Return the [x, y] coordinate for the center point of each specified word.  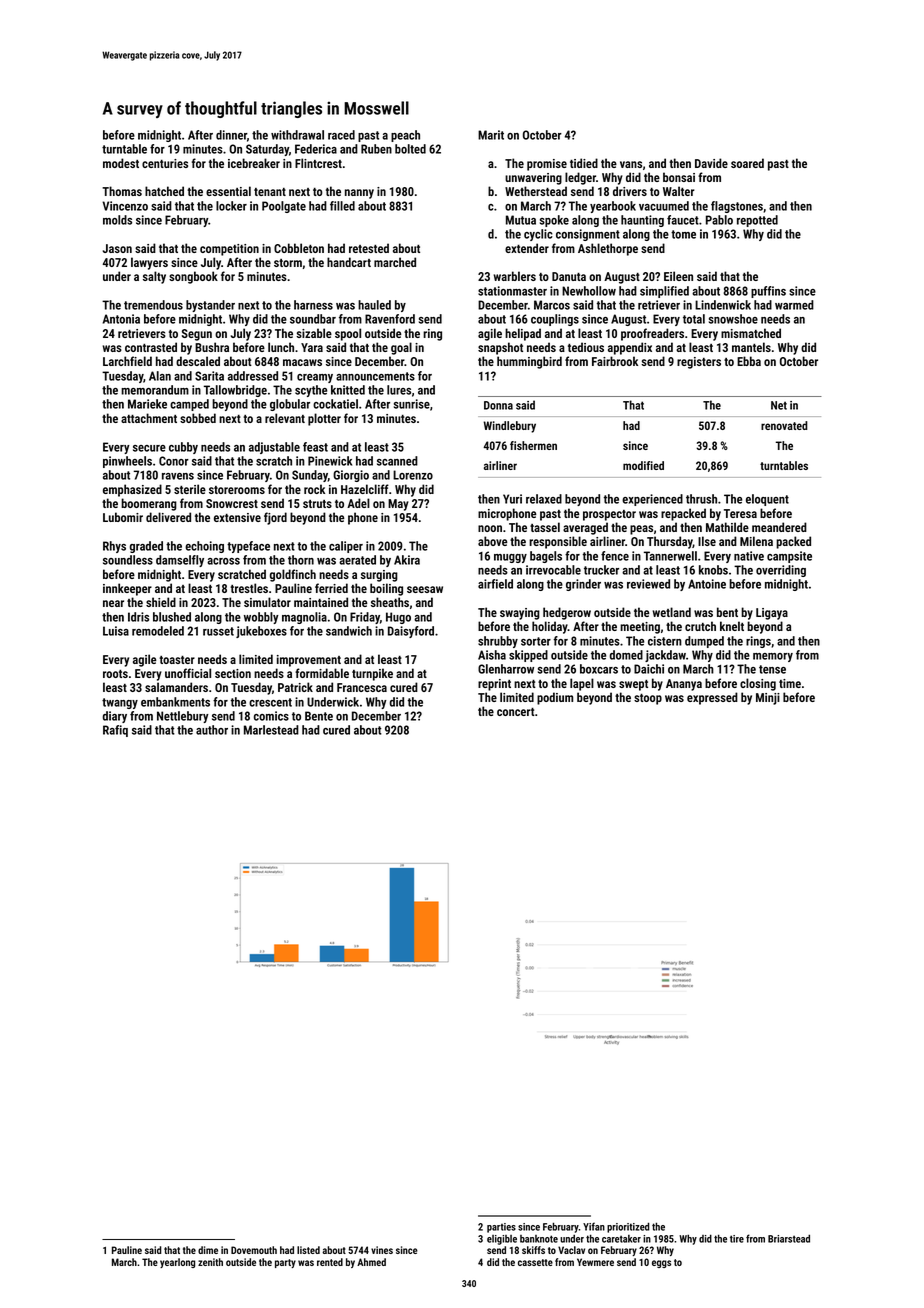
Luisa [116, 631]
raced [341, 135]
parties [501, 1228]
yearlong [177, 1263]
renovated [784, 425]
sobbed [198, 418]
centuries [165, 163]
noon [490, 528]
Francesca [362, 687]
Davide [711, 163]
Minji [768, 699]
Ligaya [772, 614]
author [212, 730]
